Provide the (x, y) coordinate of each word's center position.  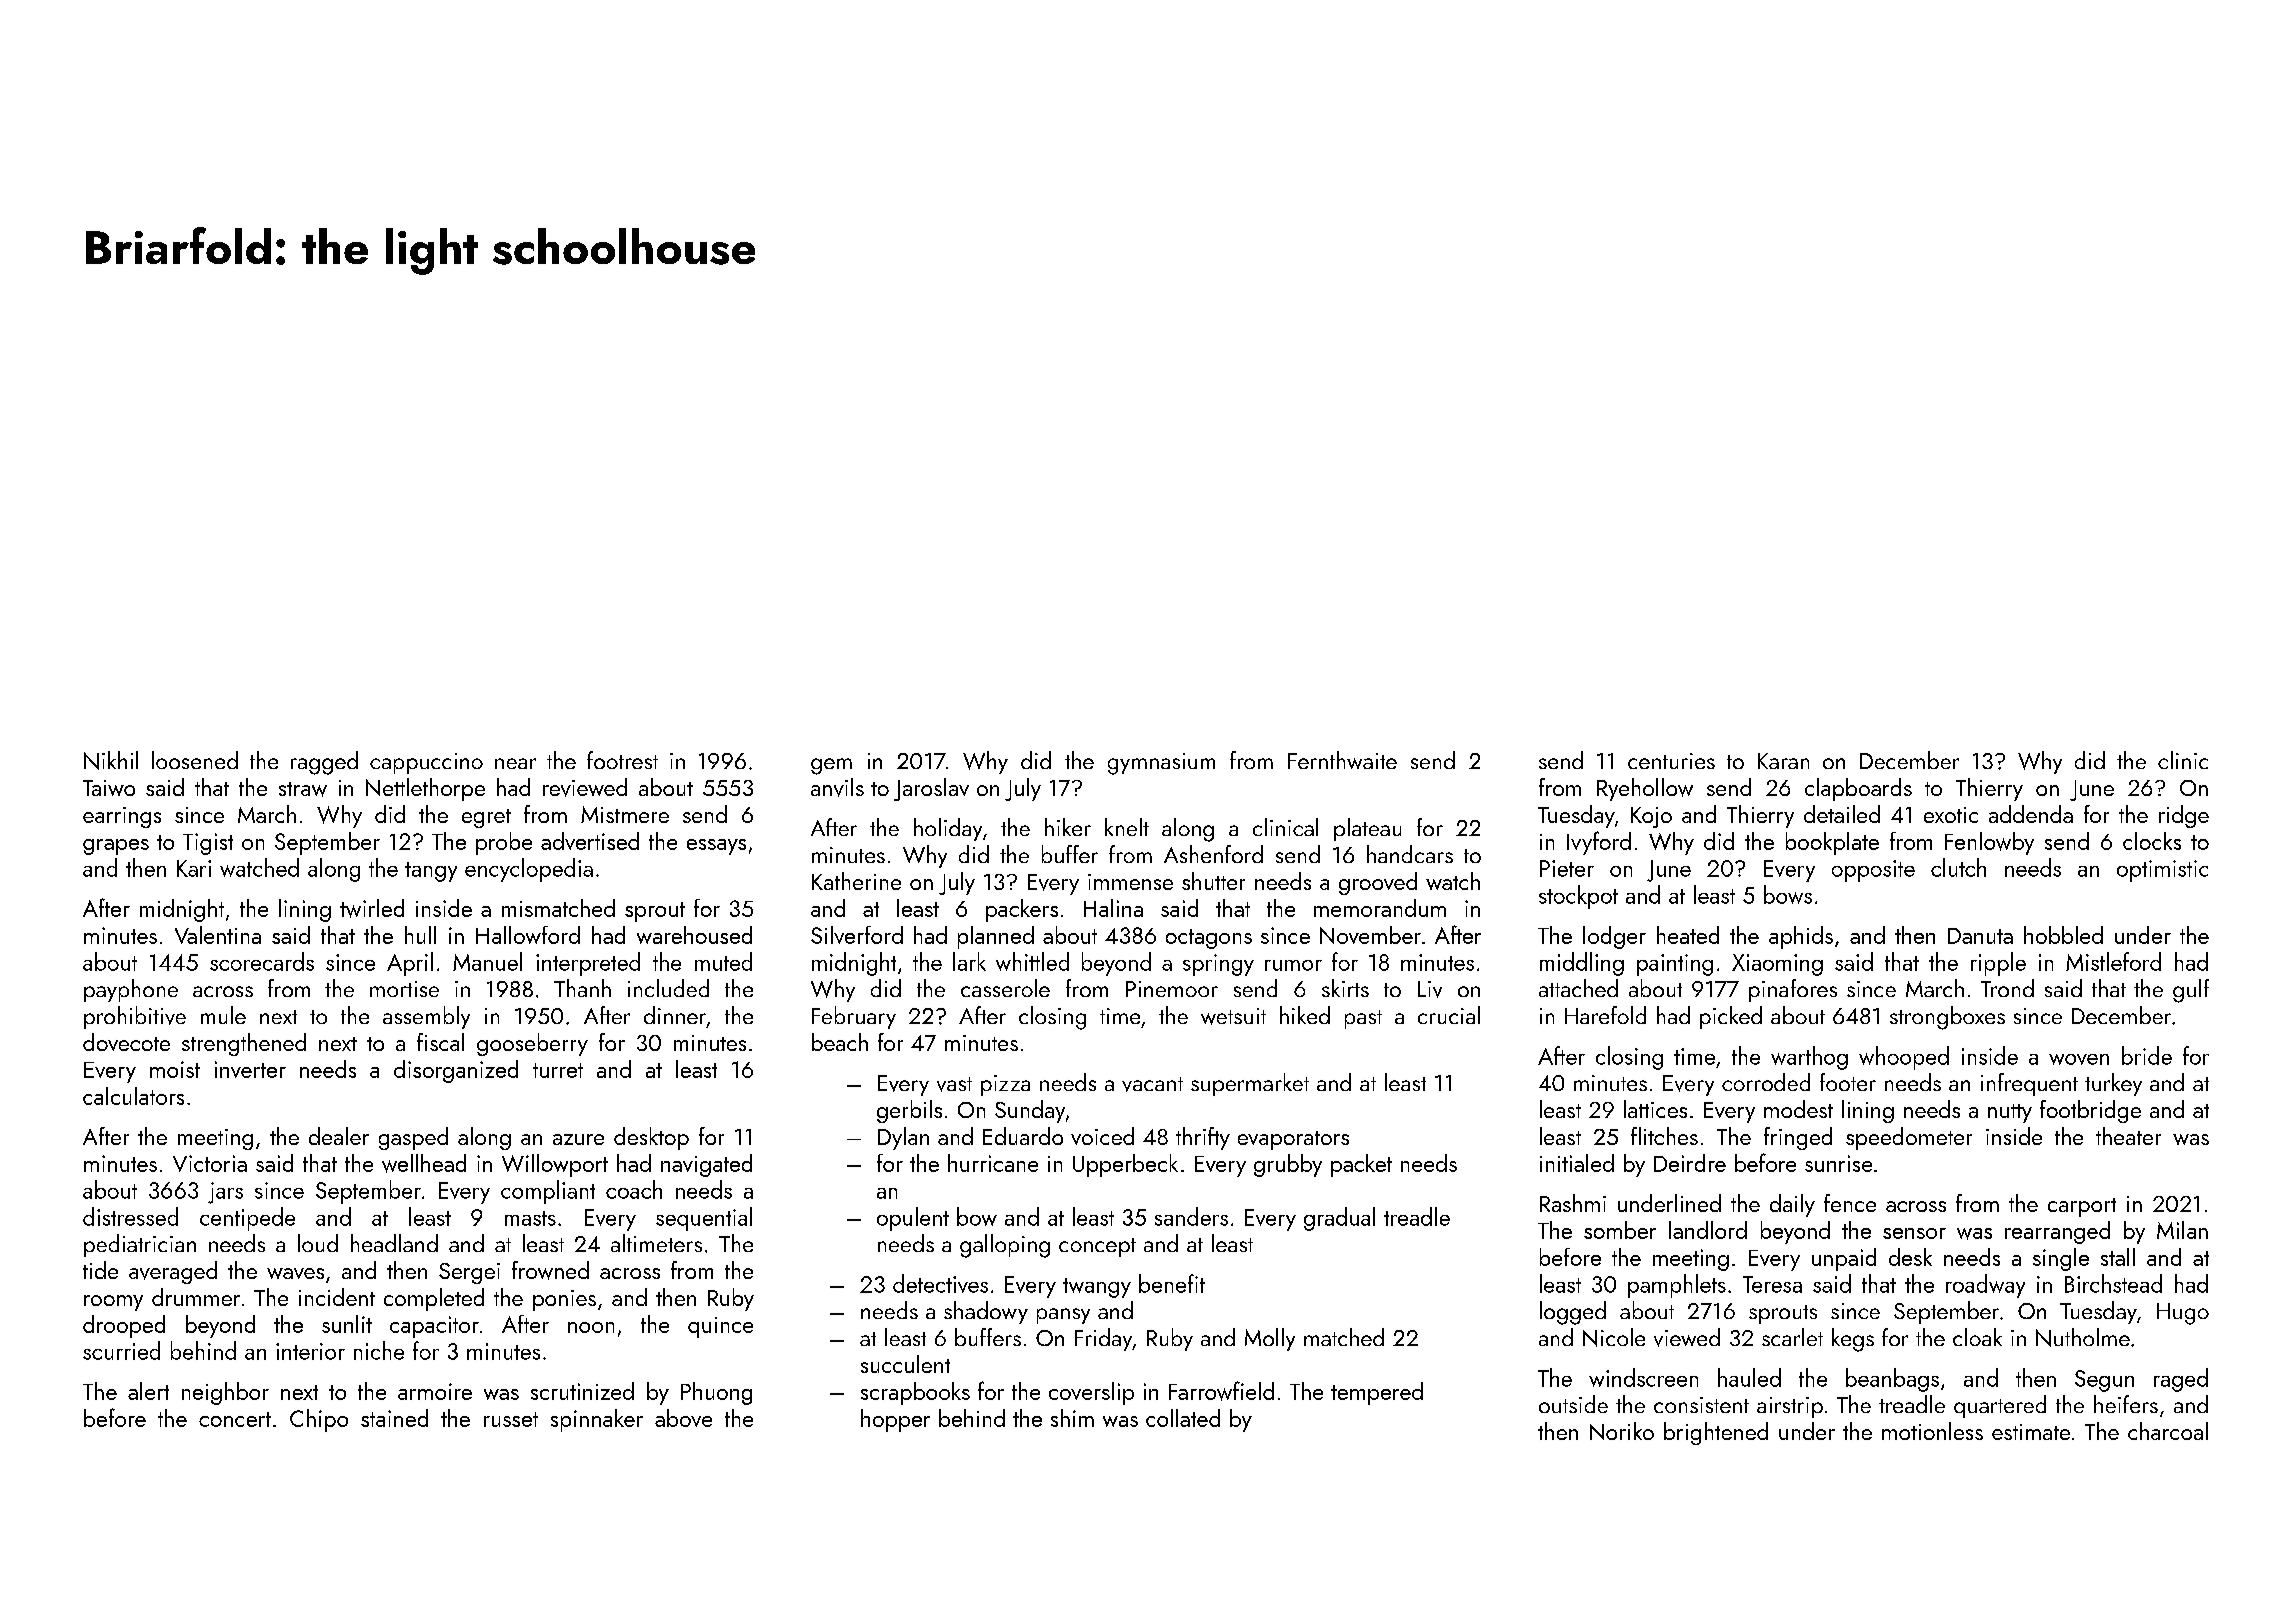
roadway (1985, 1286)
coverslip (1091, 1393)
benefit (1172, 1283)
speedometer (1909, 1138)
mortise (404, 989)
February (854, 1017)
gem (831, 766)
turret (558, 1070)
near (515, 763)
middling (1582, 964)
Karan (1783, 761)
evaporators (1293, 1140)
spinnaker (597, 1420)
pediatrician (140, 1245)
